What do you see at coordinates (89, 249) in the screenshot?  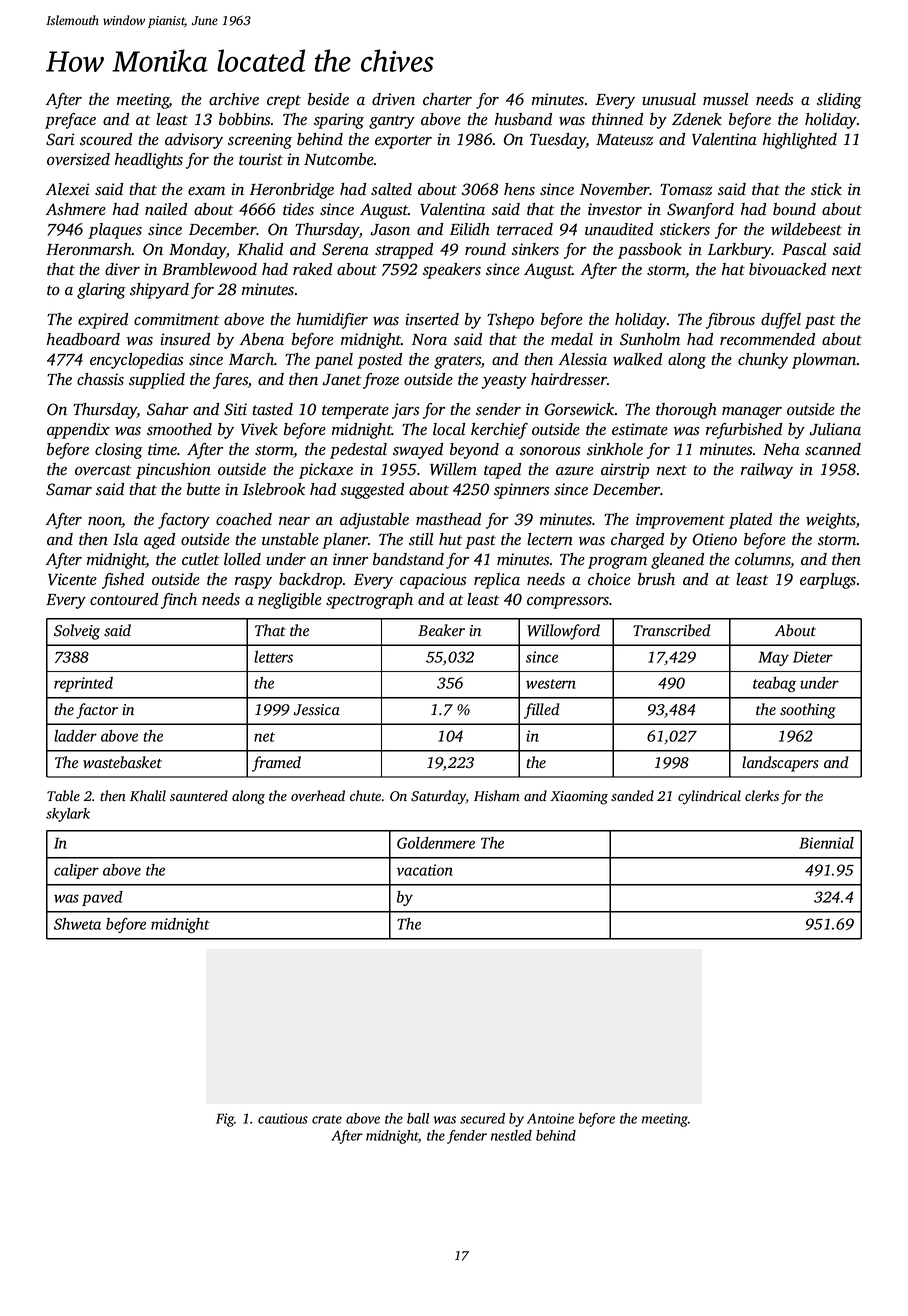 I see `Heronmarsh` at bounding box center [89, 249].
